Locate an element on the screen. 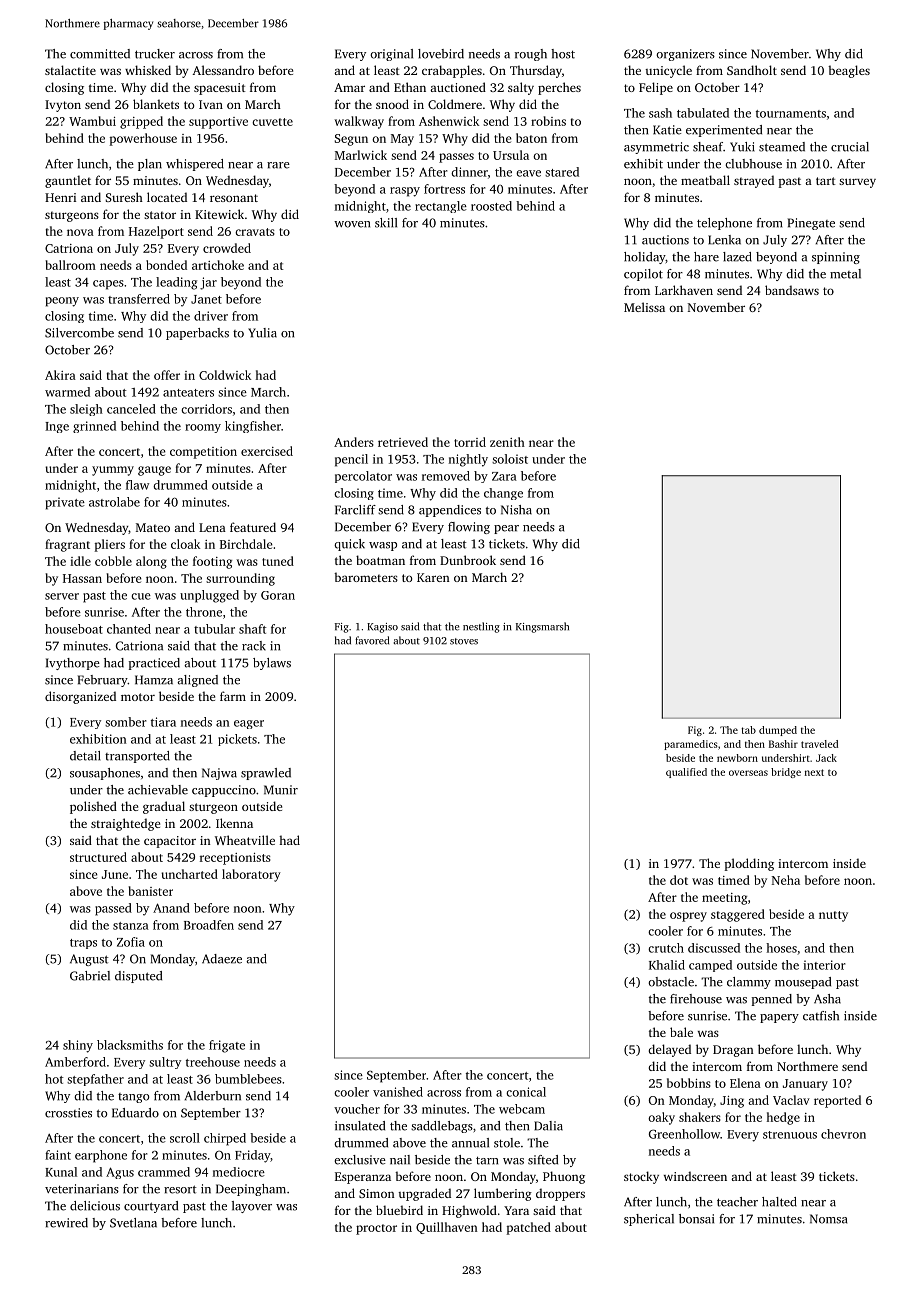  vanished is located at coordinates (398, 1092).
